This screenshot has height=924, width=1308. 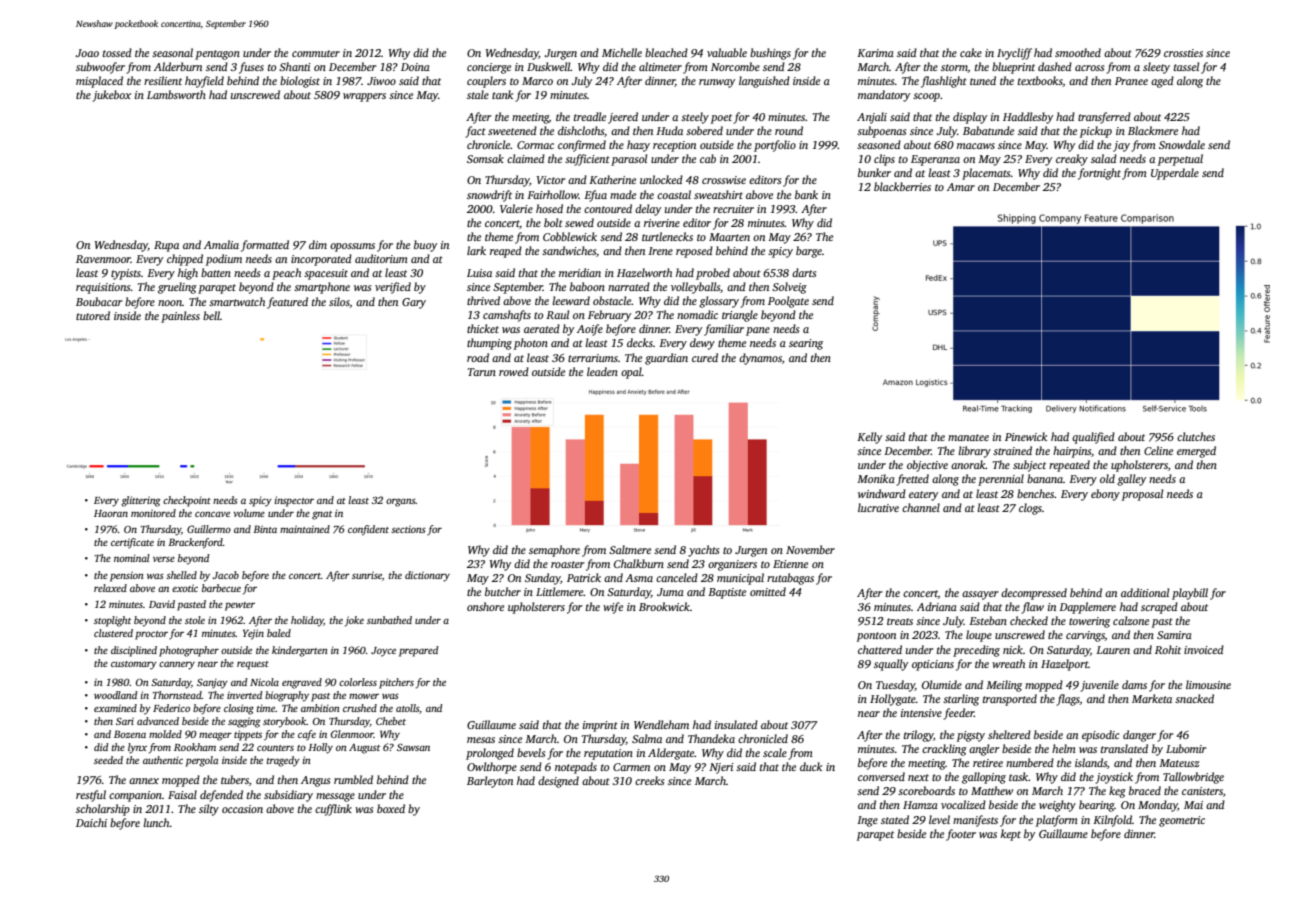 I want to click on fortnight, so click(x=1099, y=174).
